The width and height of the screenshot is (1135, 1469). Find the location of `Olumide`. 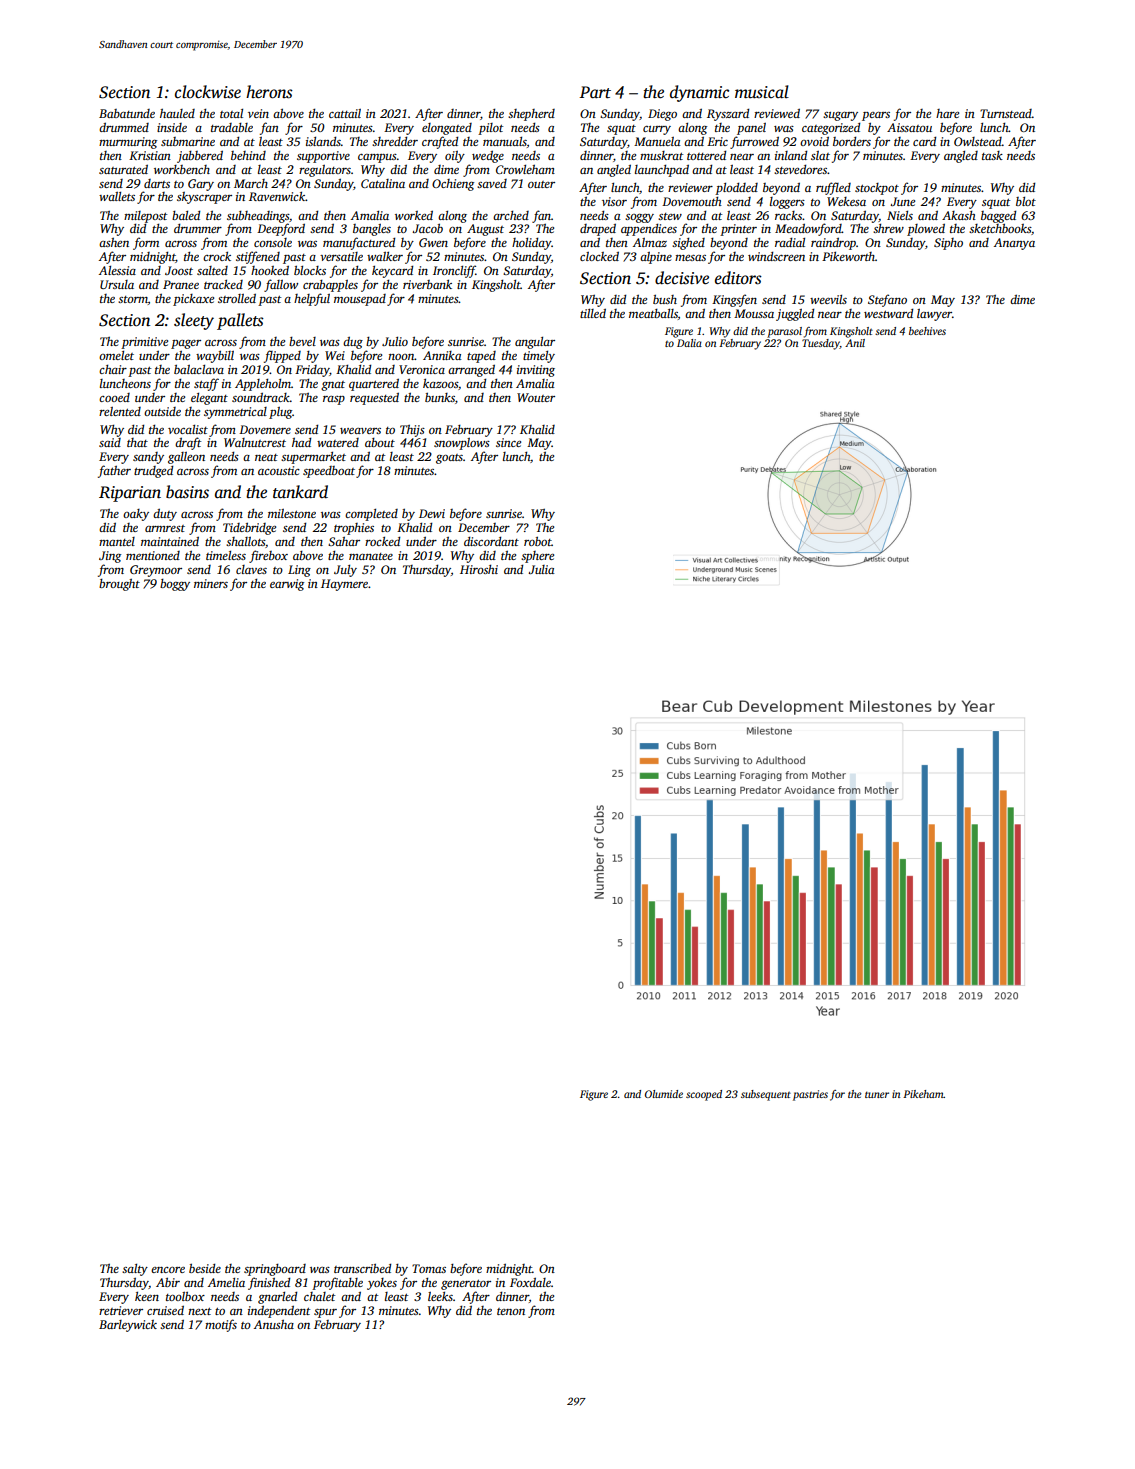

Olumide is located at coordinates (664, 1094).
